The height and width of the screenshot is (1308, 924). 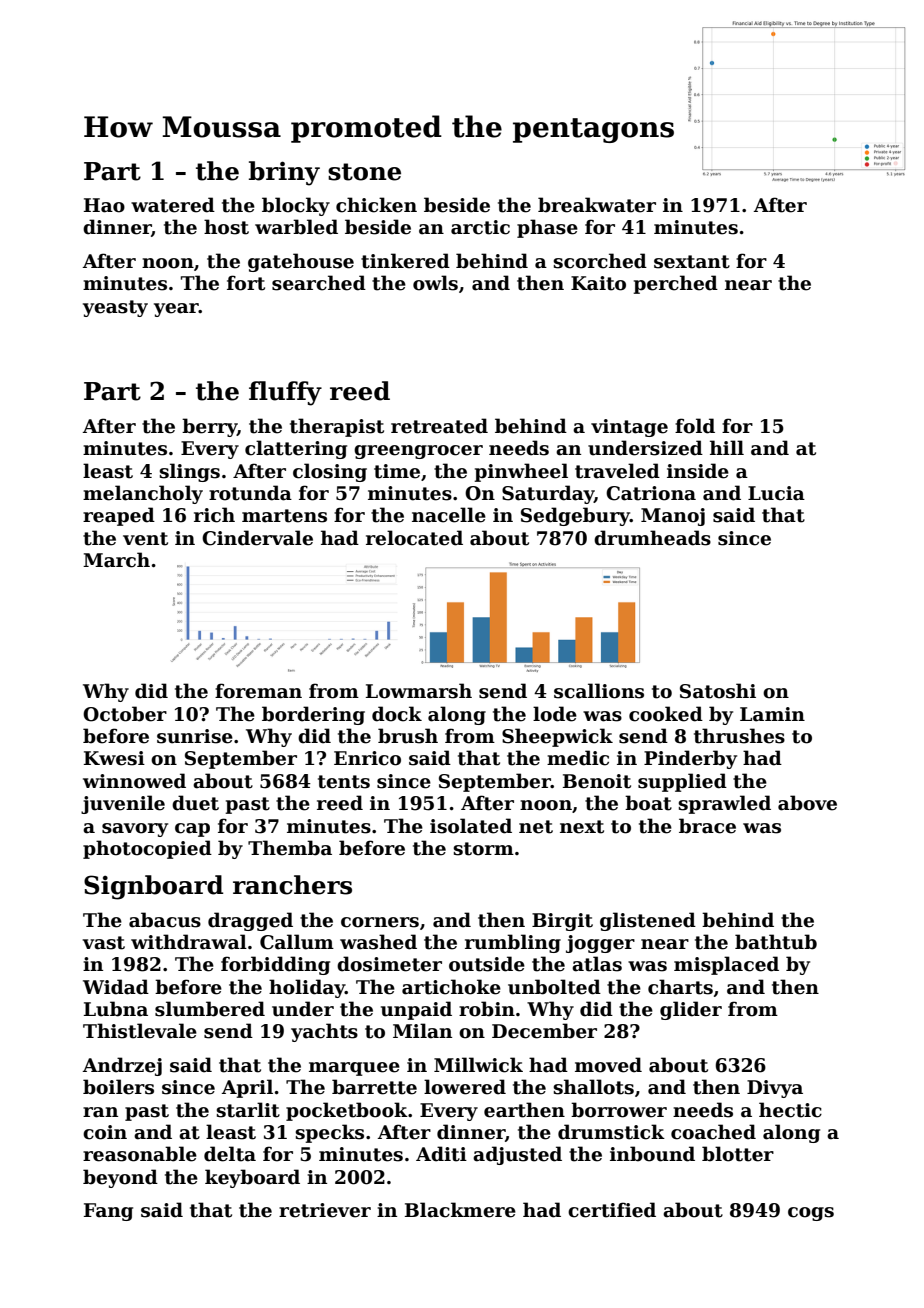 I want to click on brace, so click(x=707, y=826).
